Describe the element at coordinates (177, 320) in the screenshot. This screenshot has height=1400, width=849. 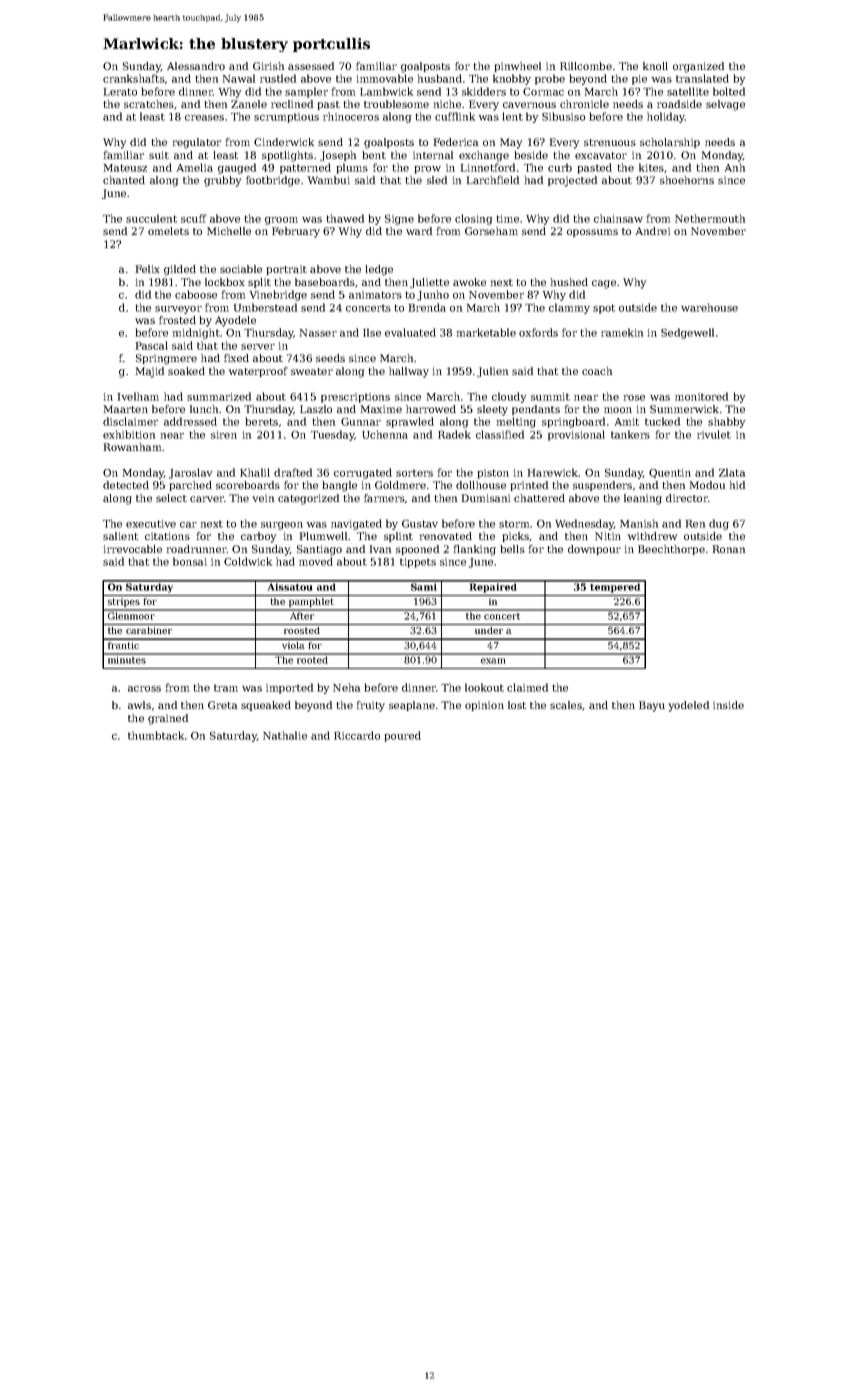
I see `frosted` at that location.
